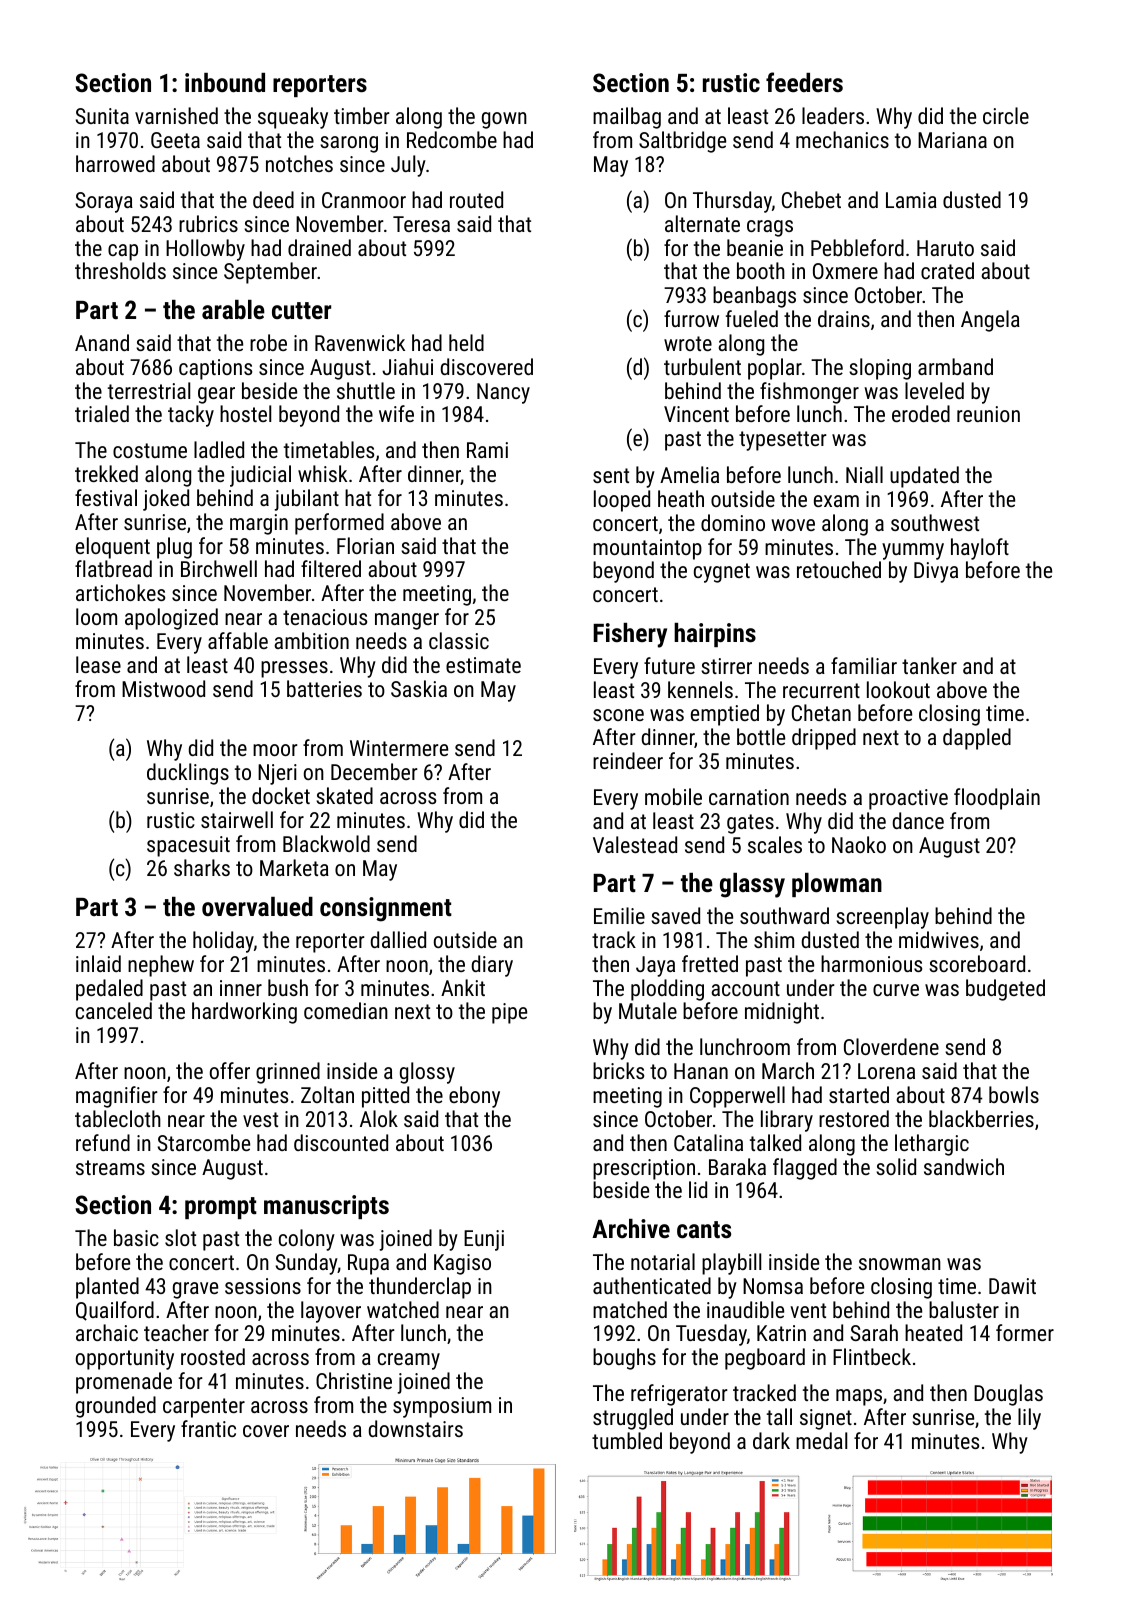  I want to click on tanker, so click(929, 665).
